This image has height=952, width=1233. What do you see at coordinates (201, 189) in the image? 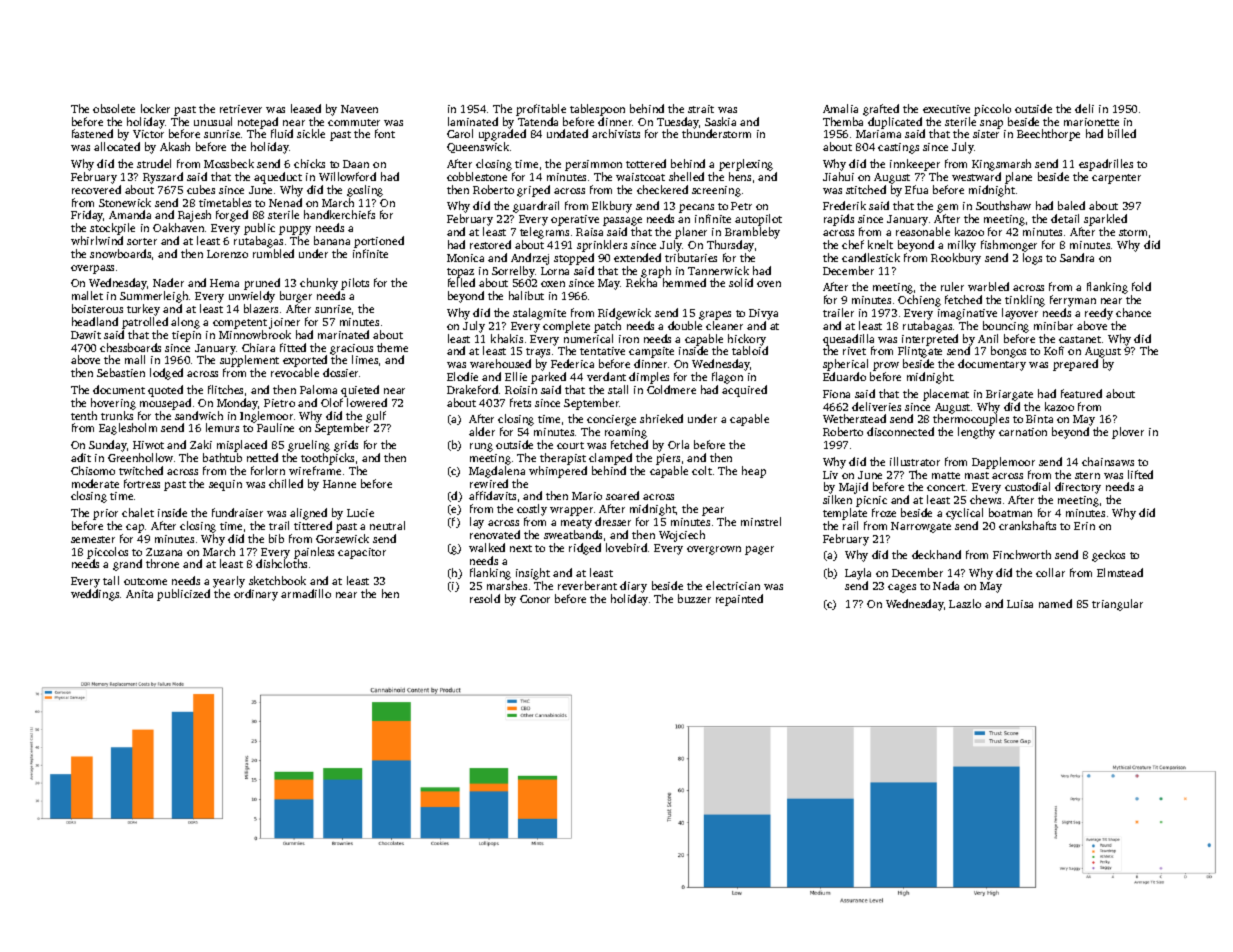
I see `cubes` at bounding box center [201, 189].
